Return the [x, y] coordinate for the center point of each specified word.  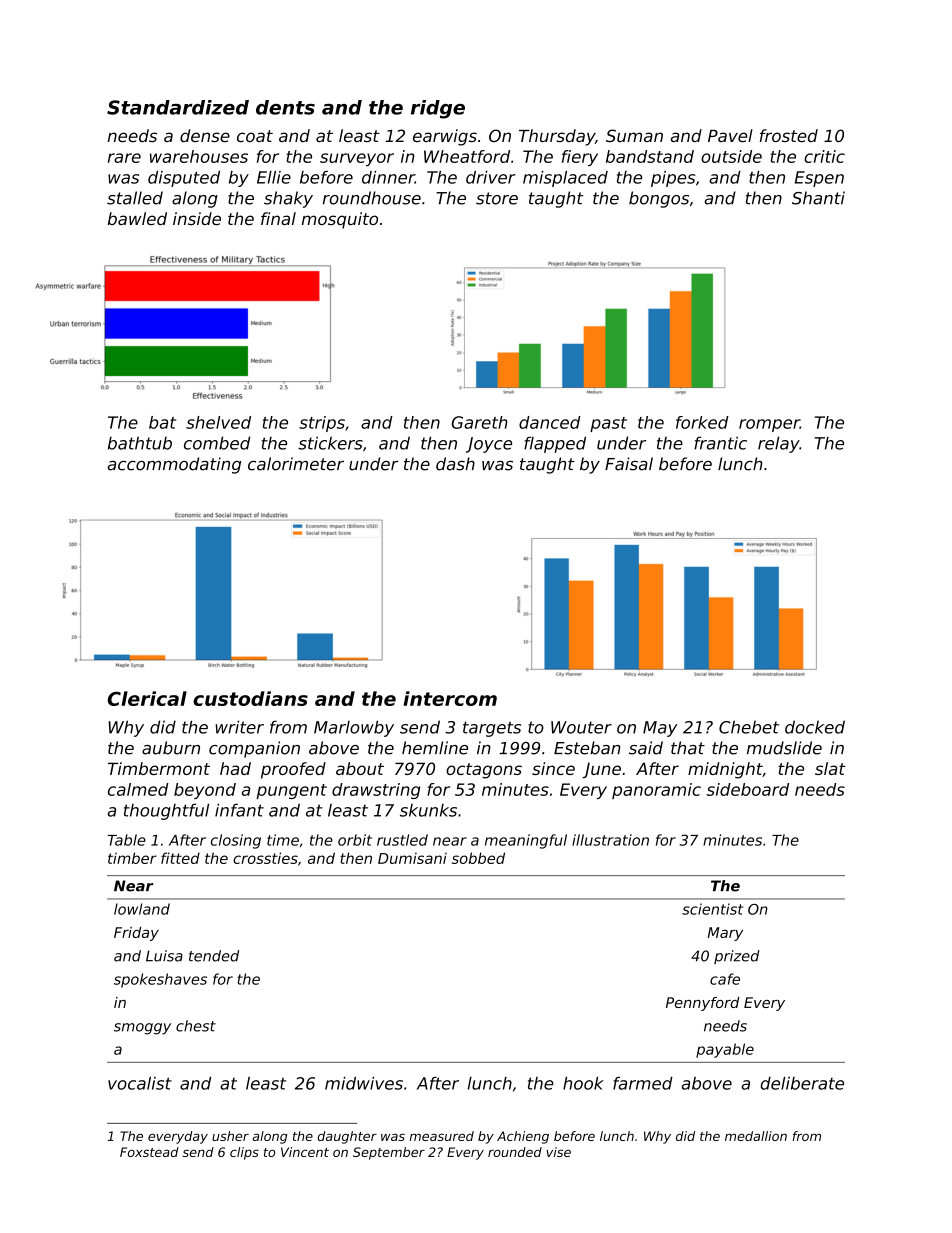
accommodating [174, 465]
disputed [184, 179]
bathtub [140, 443]
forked [702, 422]
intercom [450, 698]
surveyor [357, 159]
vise [558, 1152]
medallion [756, 1136]
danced [550, 422]
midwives [364, 1083]
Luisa [164, 956]
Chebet [749, 727]
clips [244, 1153]
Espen [819, 179]
